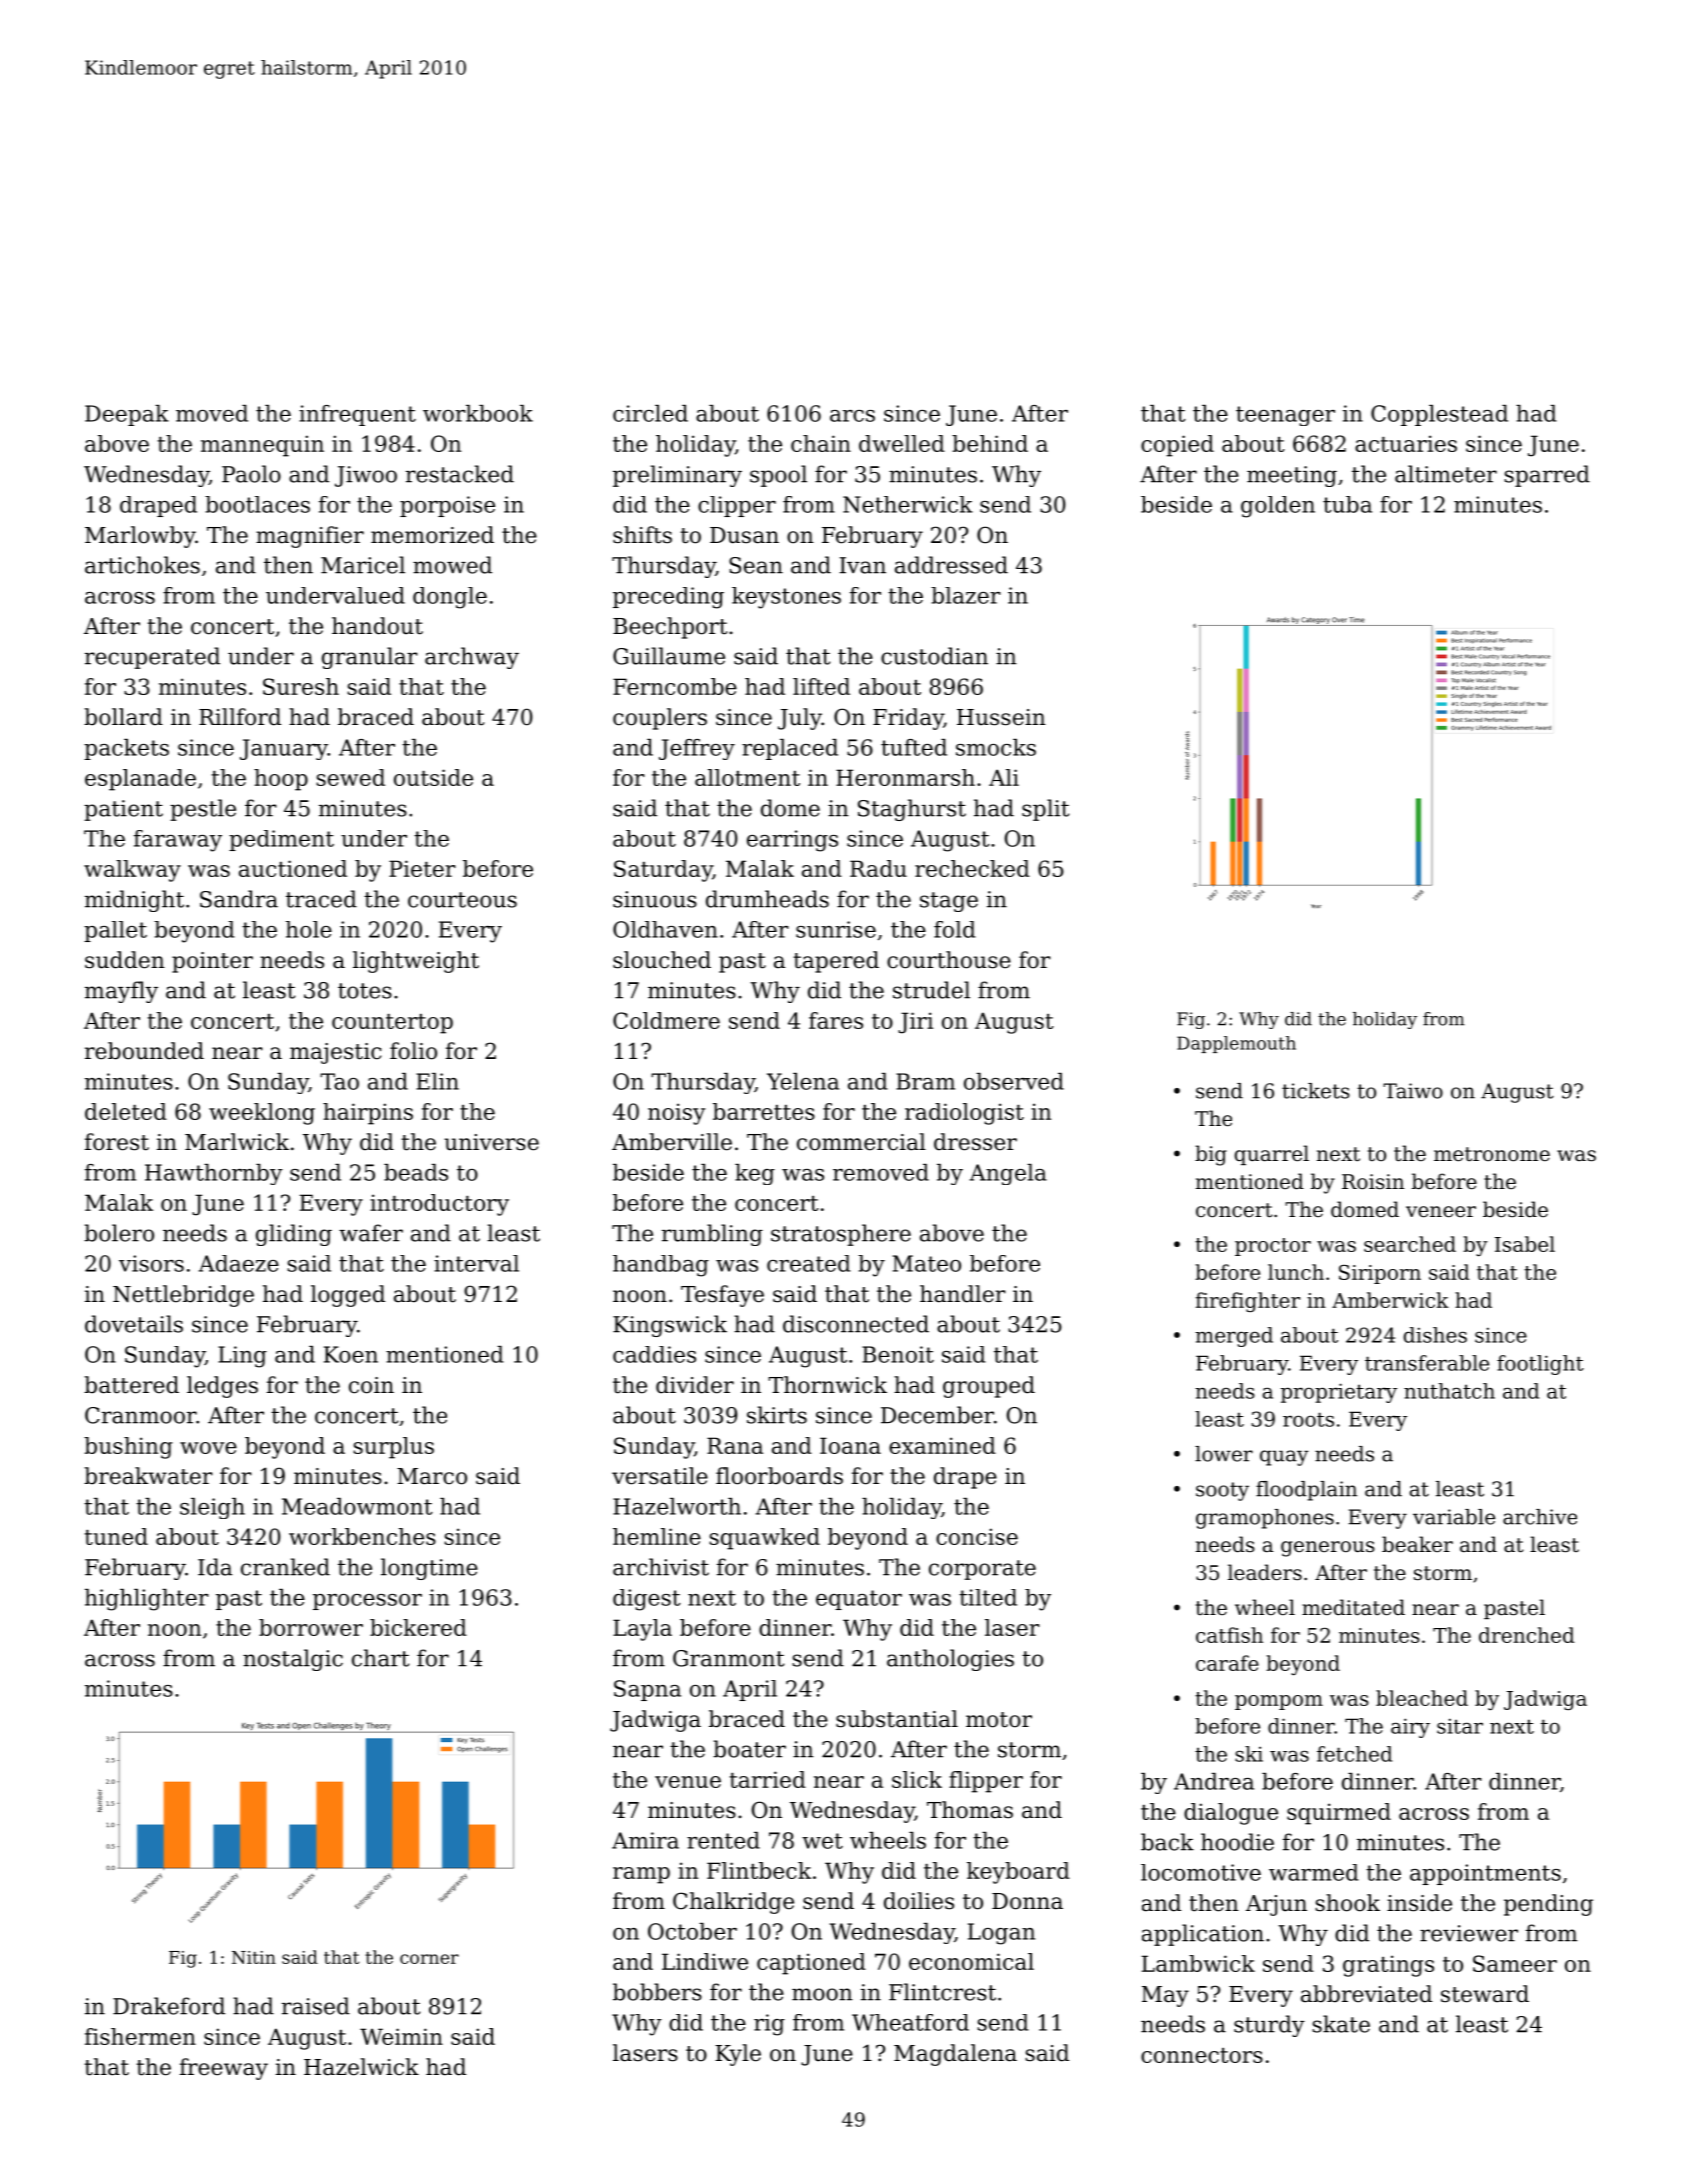 The image size is (1683, 2178). I want to click on Jiwoo, so click(366, 476).
